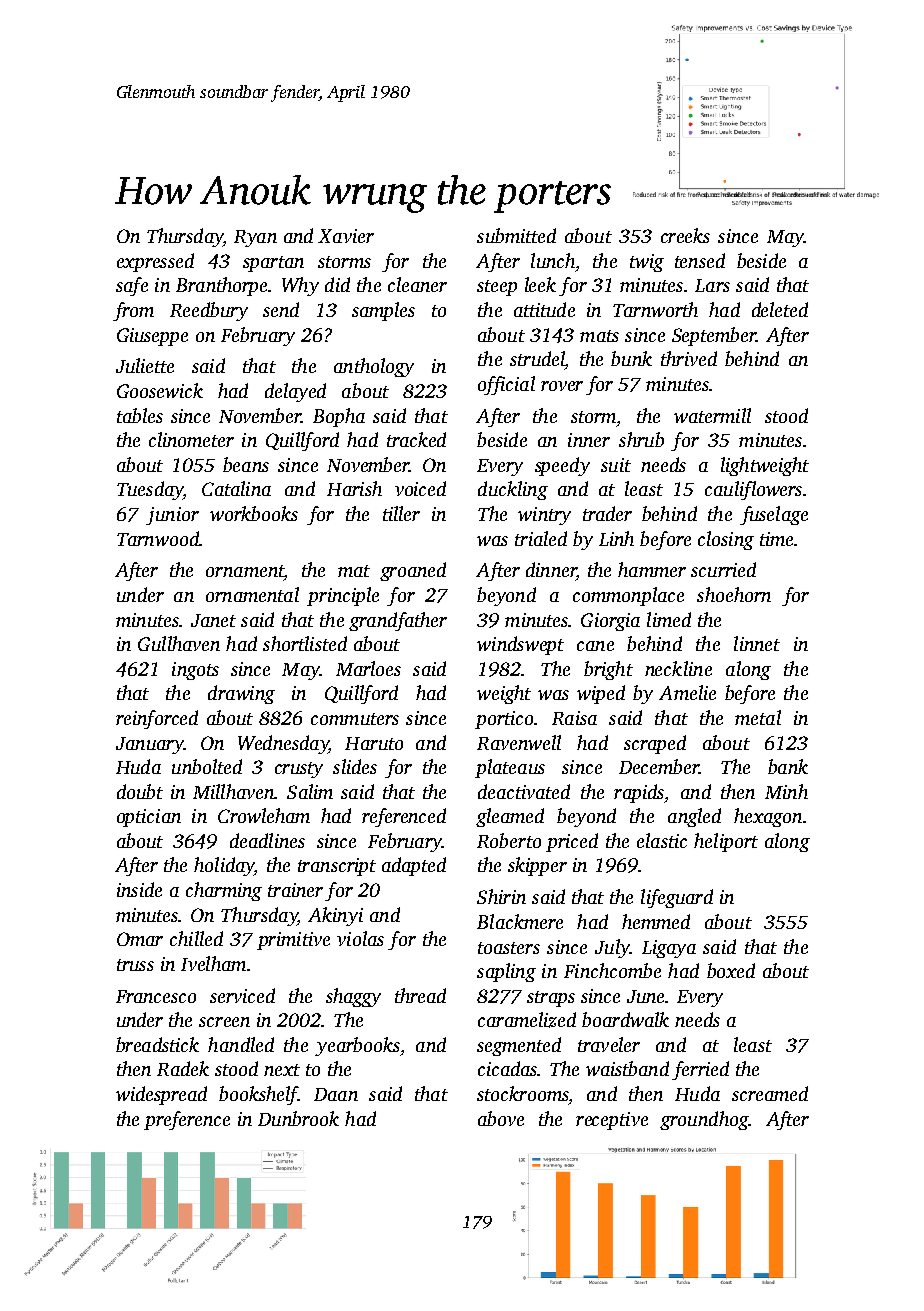 This screenshot has height=1311, width=924. Describe the element at coordinates (413, 571) in the screenshot. I see `groaned` at that location.
